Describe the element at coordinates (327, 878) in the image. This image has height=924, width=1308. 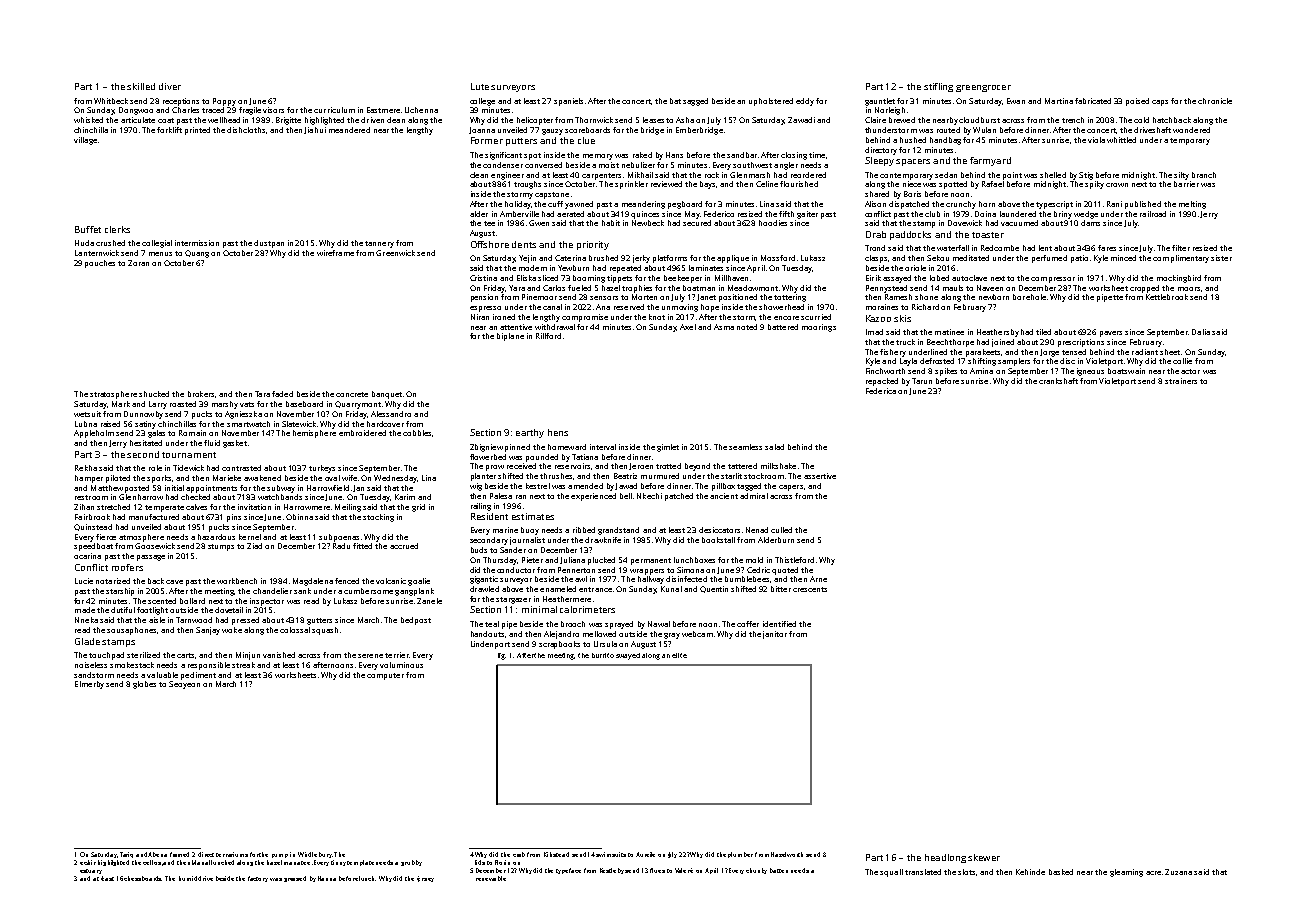
I see `Hanna` at that location.
